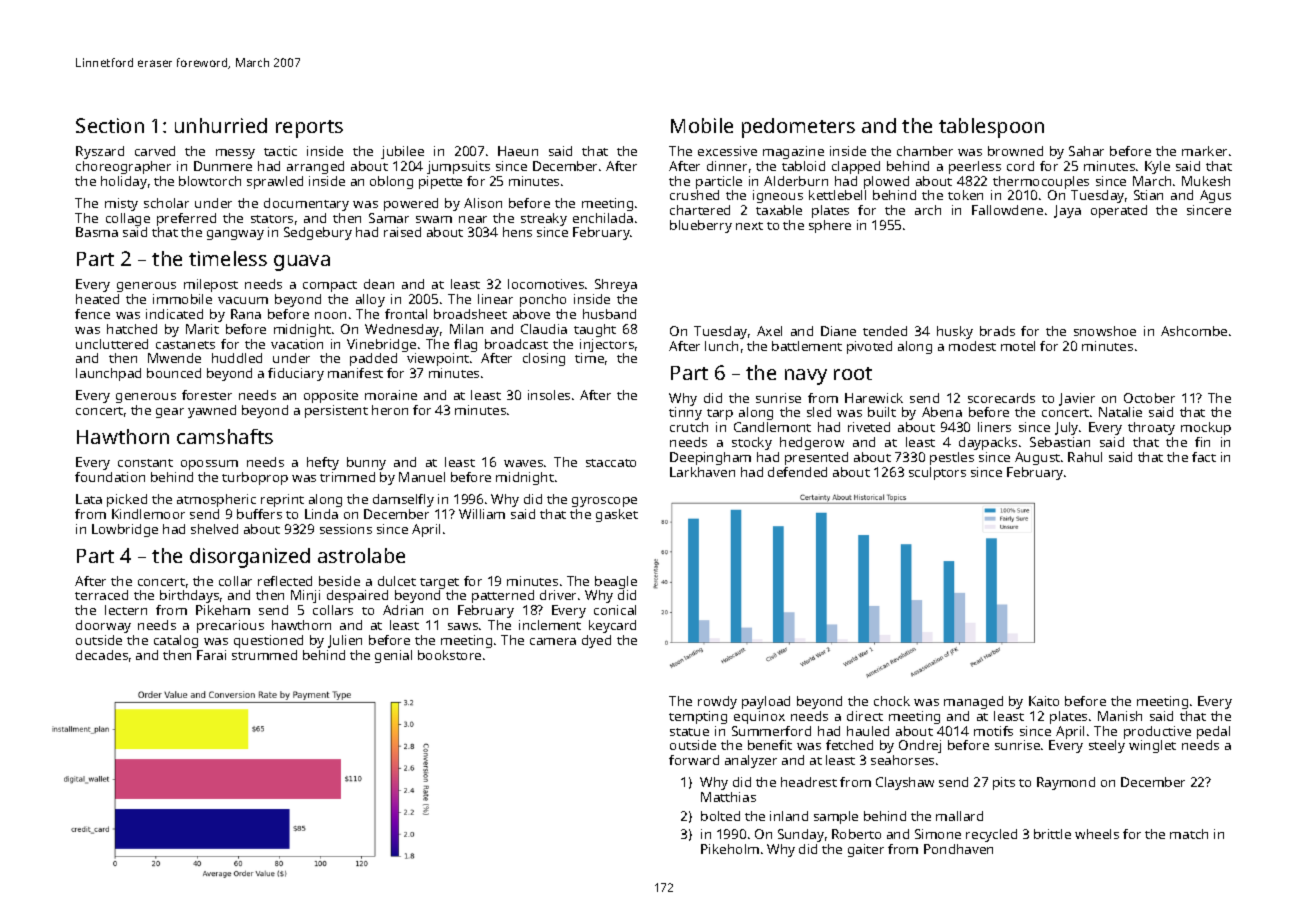 This screenshot has width=1308, height=924. I want to click on analyzer, so click(751, 761).
